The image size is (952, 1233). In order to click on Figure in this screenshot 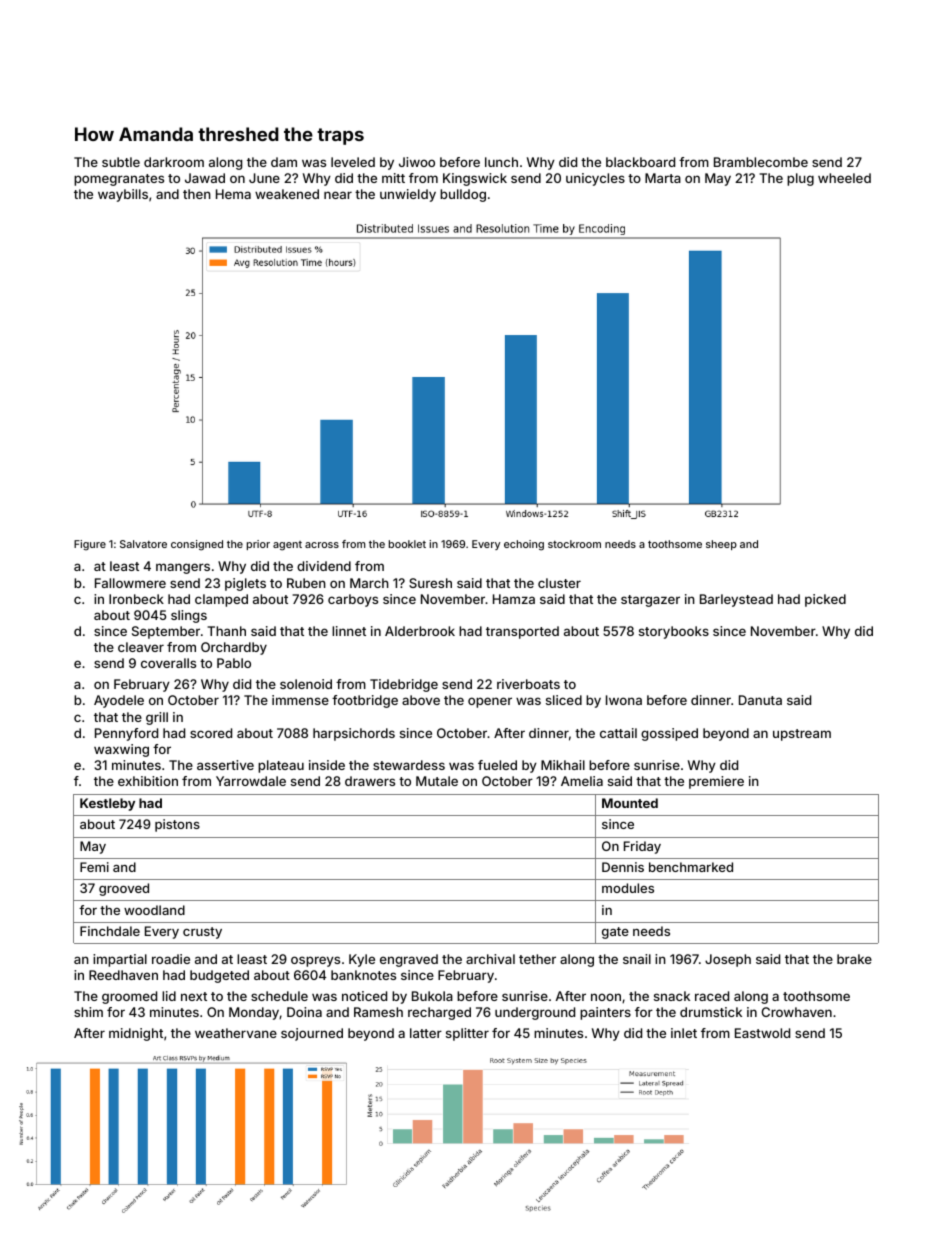, I will do `click(90, 545)`.
